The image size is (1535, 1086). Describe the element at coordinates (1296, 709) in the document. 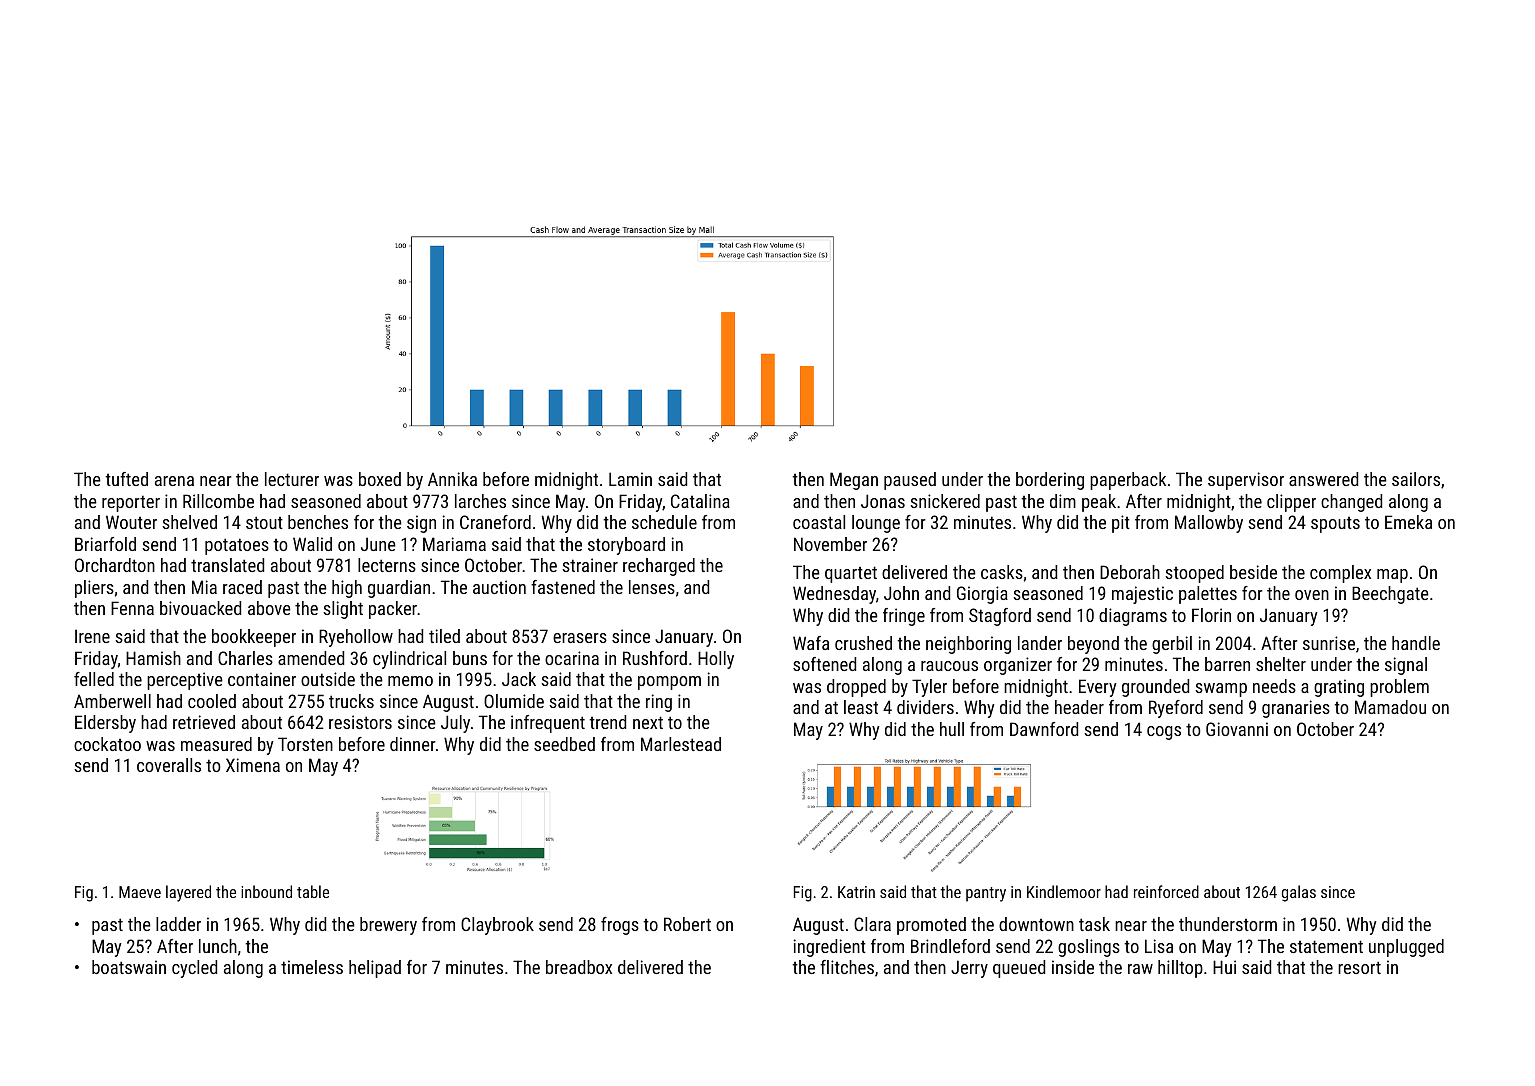

I see `granaries` at that location.
